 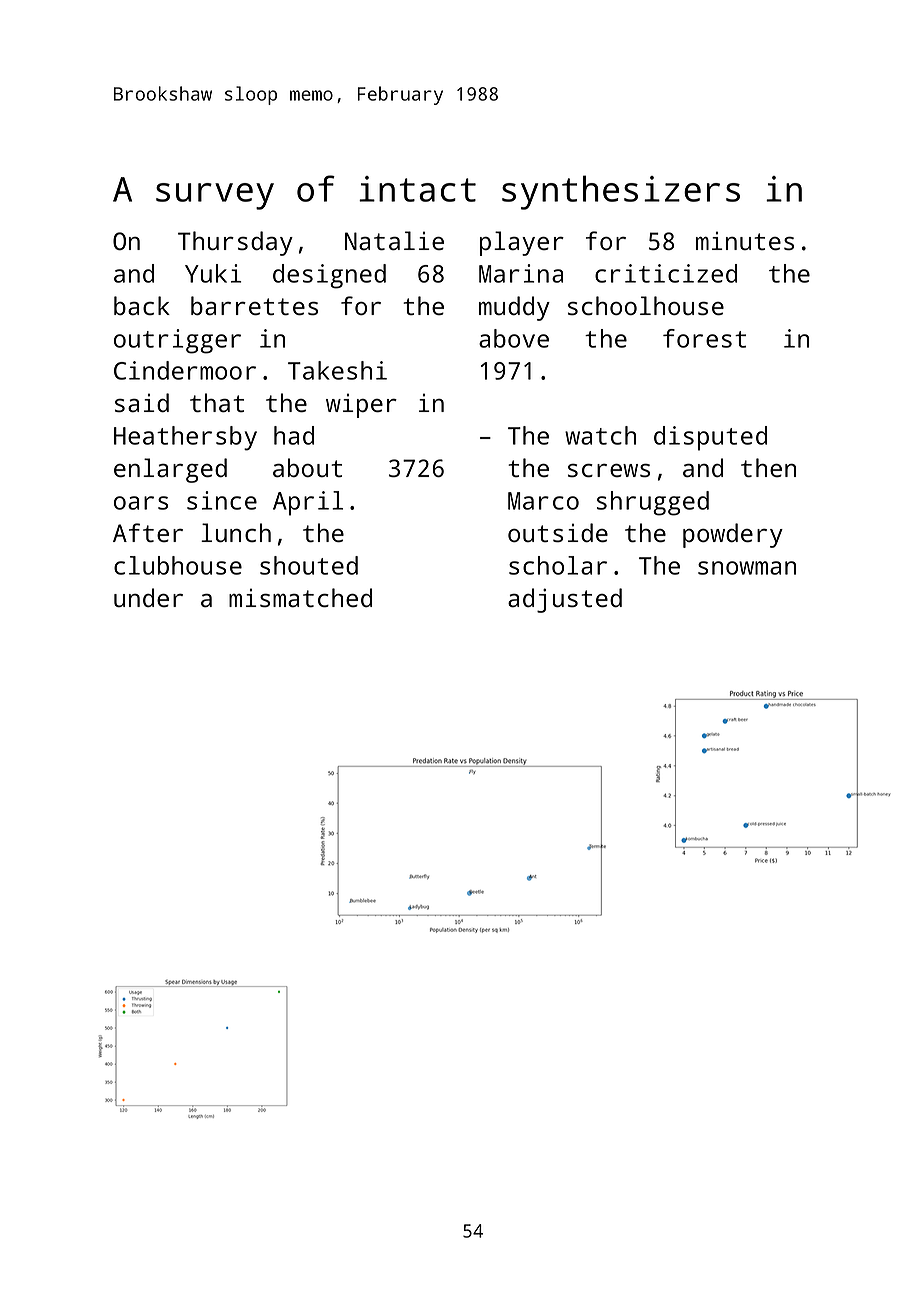 What do you see at coordinates (185, 370) in the screenshot?
I see `Cindermoor` at bounding box center [185, 370].
